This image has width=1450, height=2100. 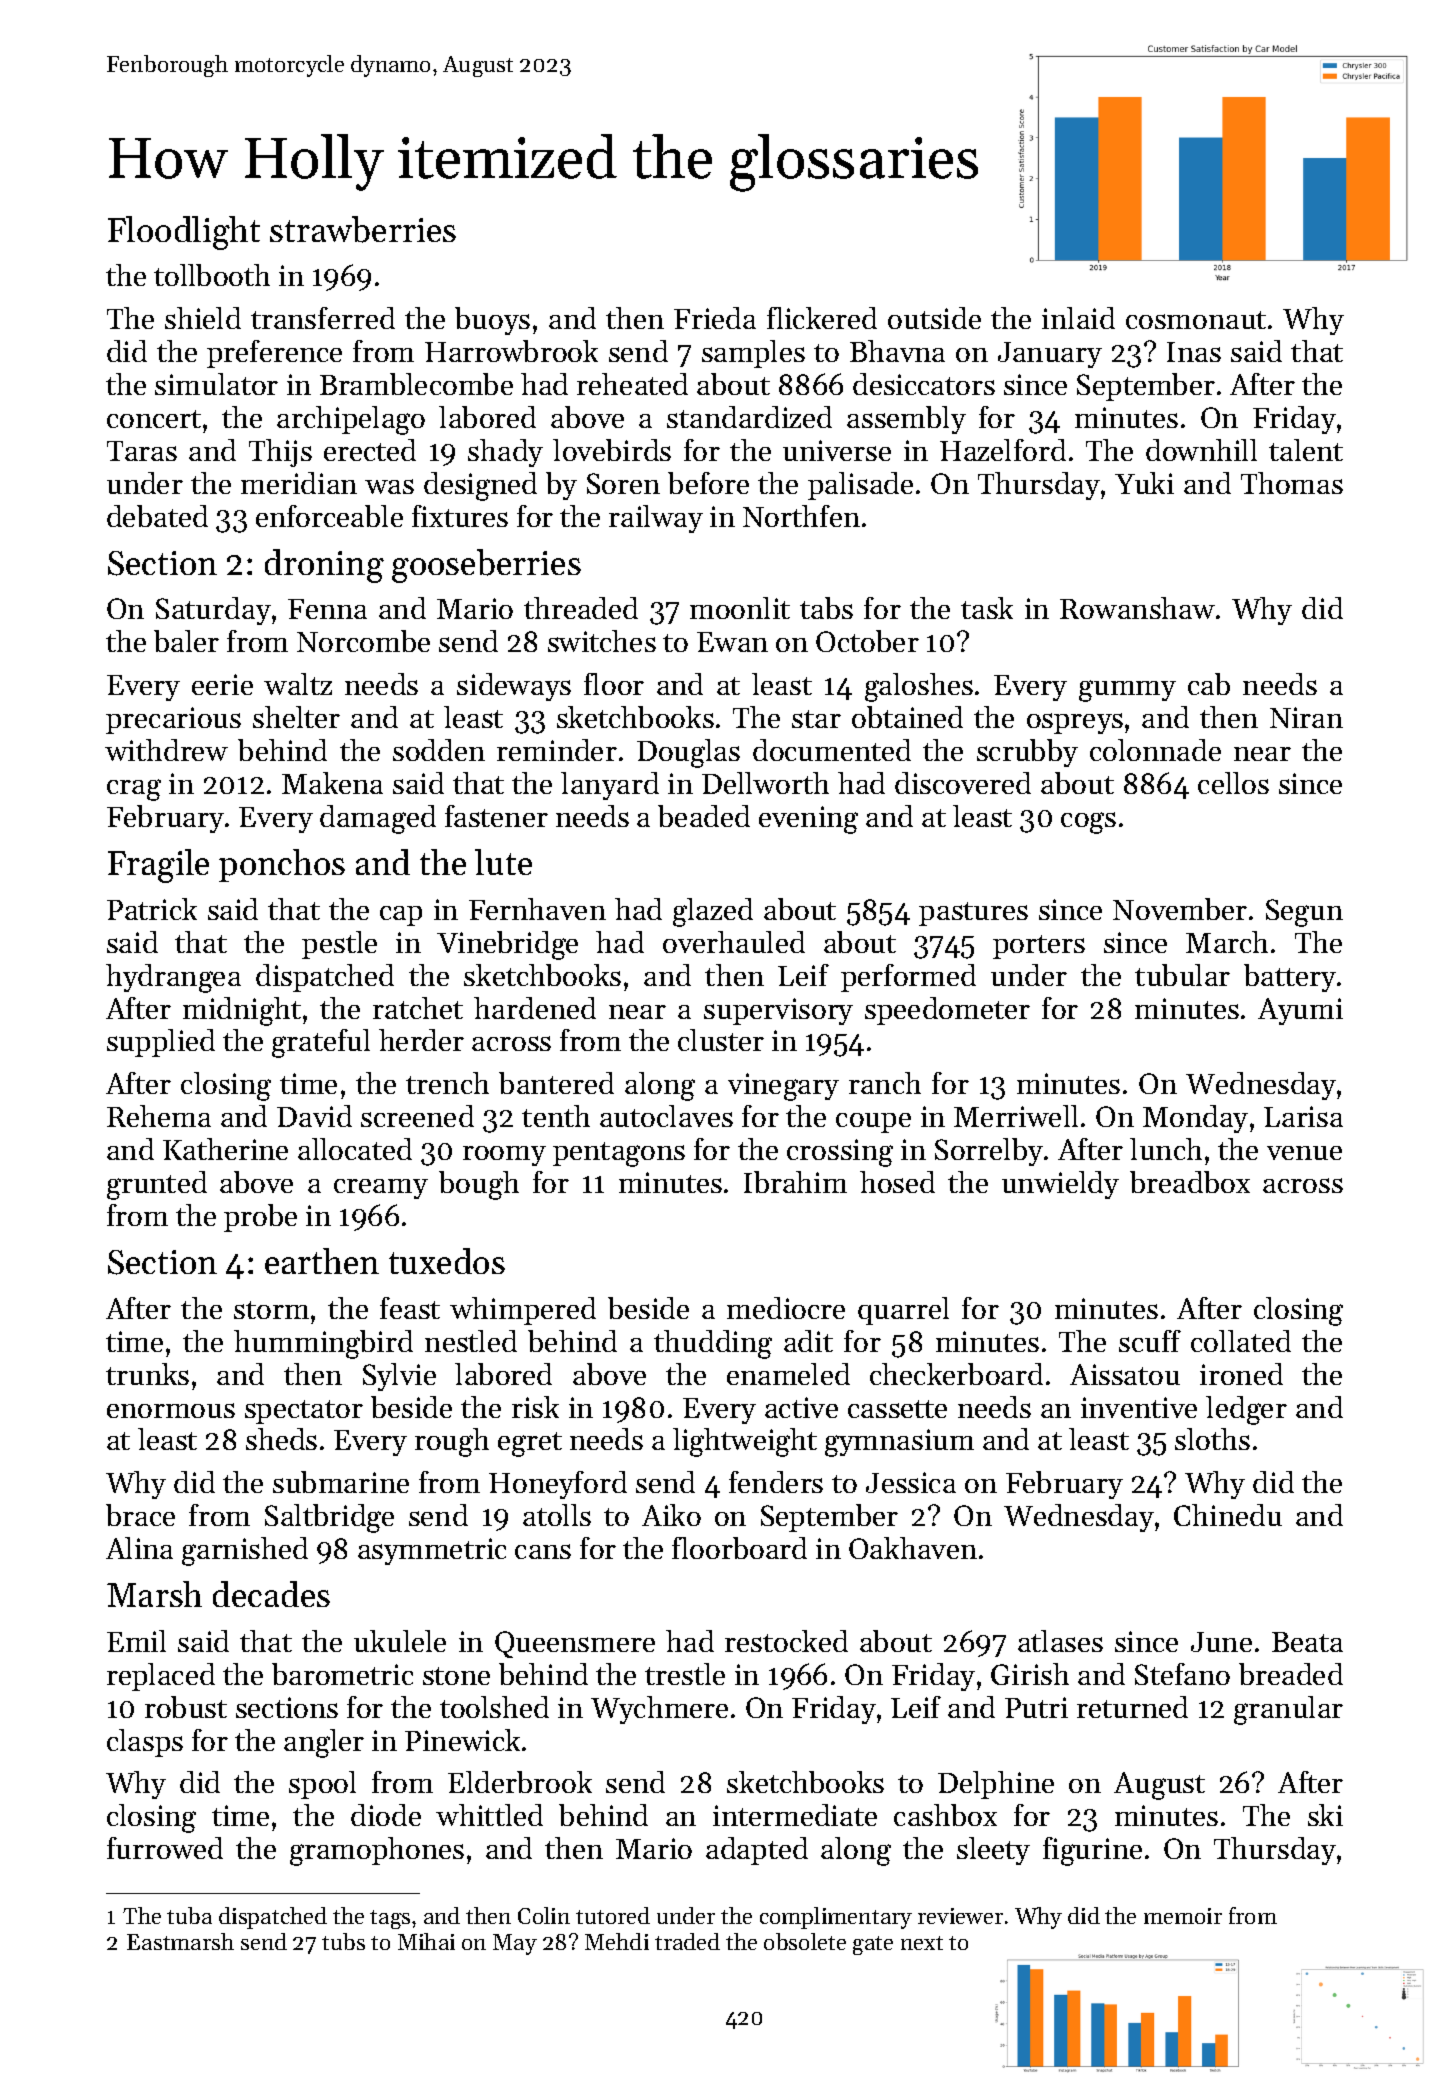 I want to click on pestle, so click(x=339, y=945).
